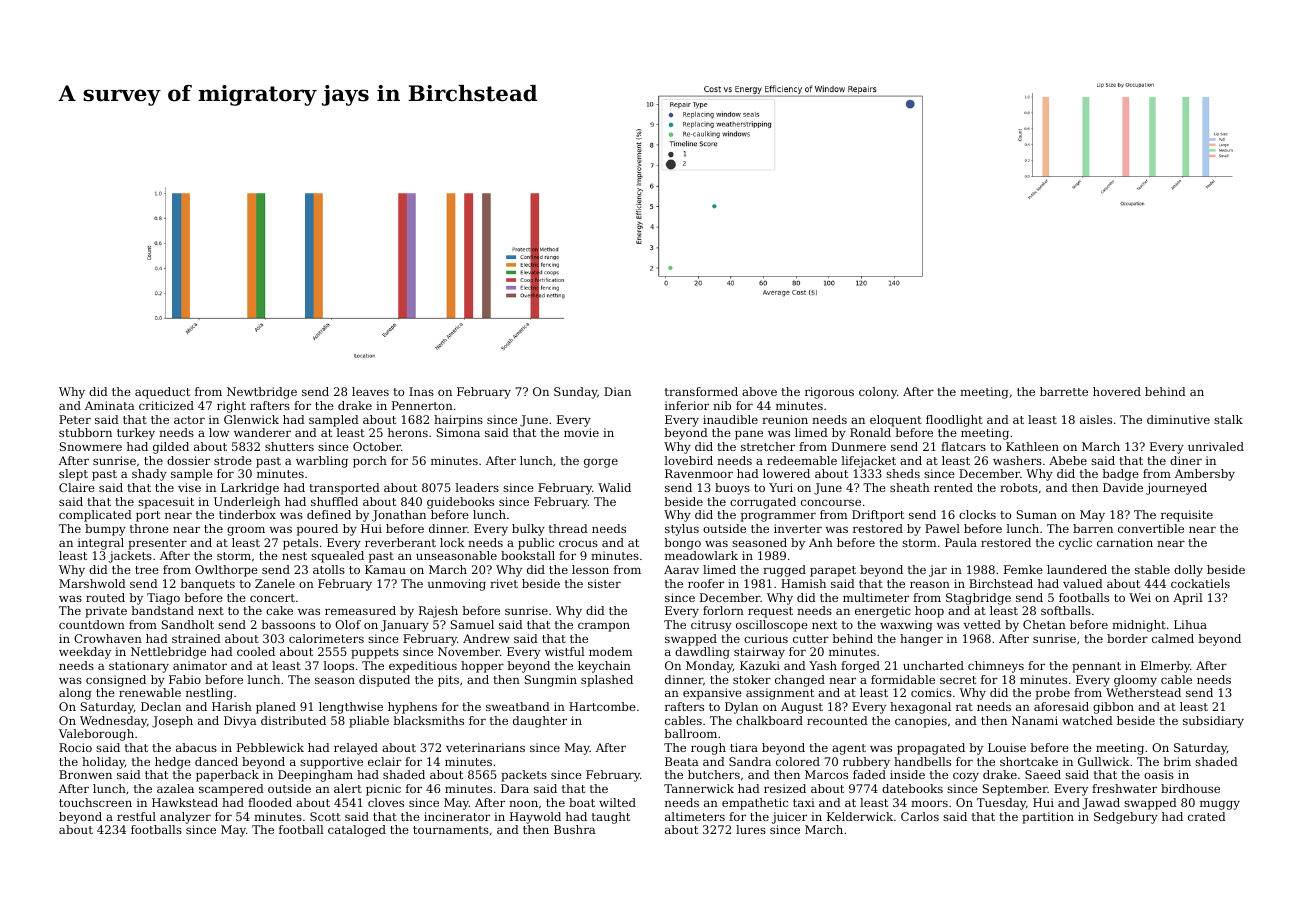 Image resolution: width=1308 pixels, height=924 pixels. What do you see at coordinates (1007, 747) in the image?
I see `Louise` at bounding box center [1007, 747].
